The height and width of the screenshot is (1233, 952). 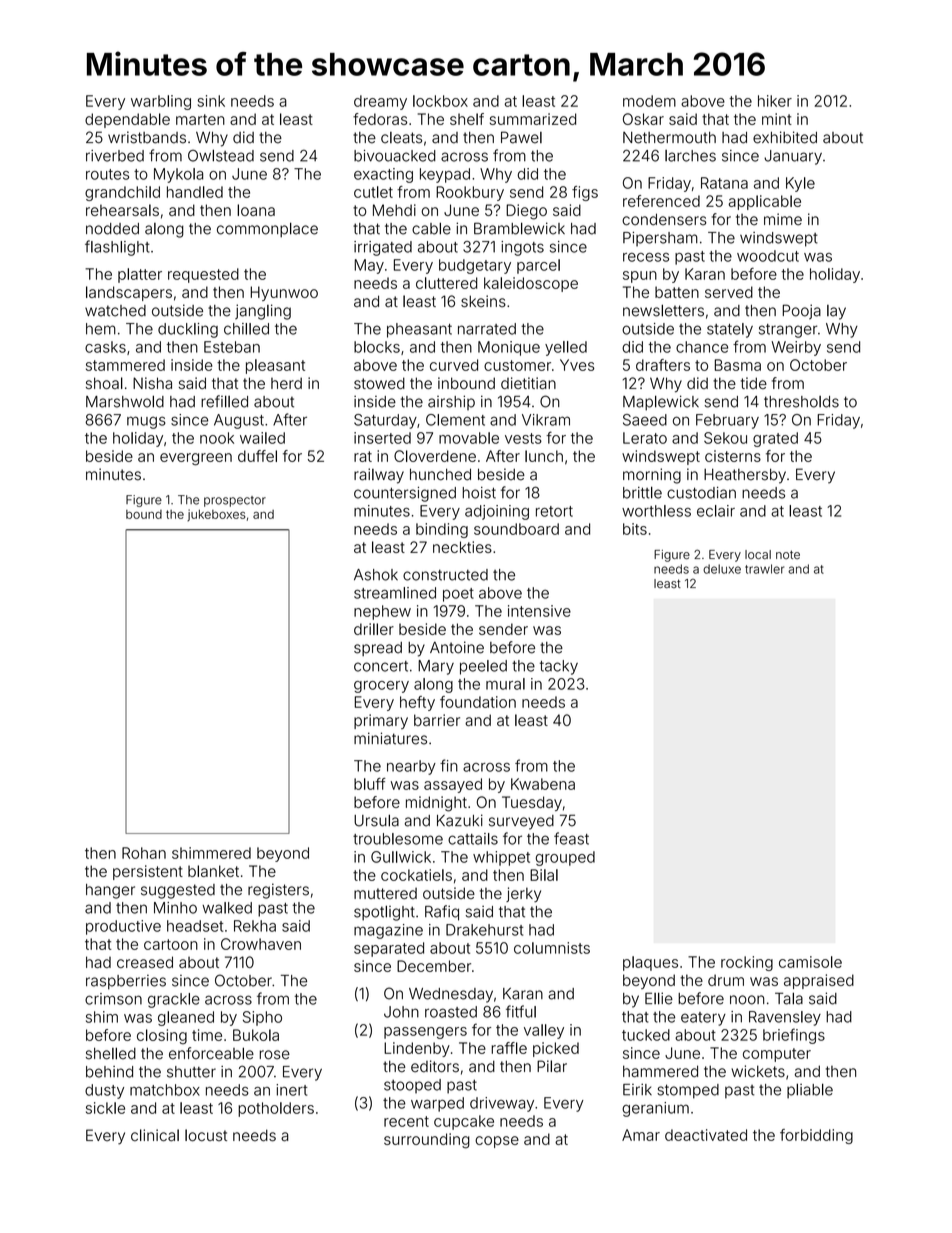 What do you see at coordinates (775, 101) in the screenshot?
I see `hiker` at bounding box center [775, 101].
